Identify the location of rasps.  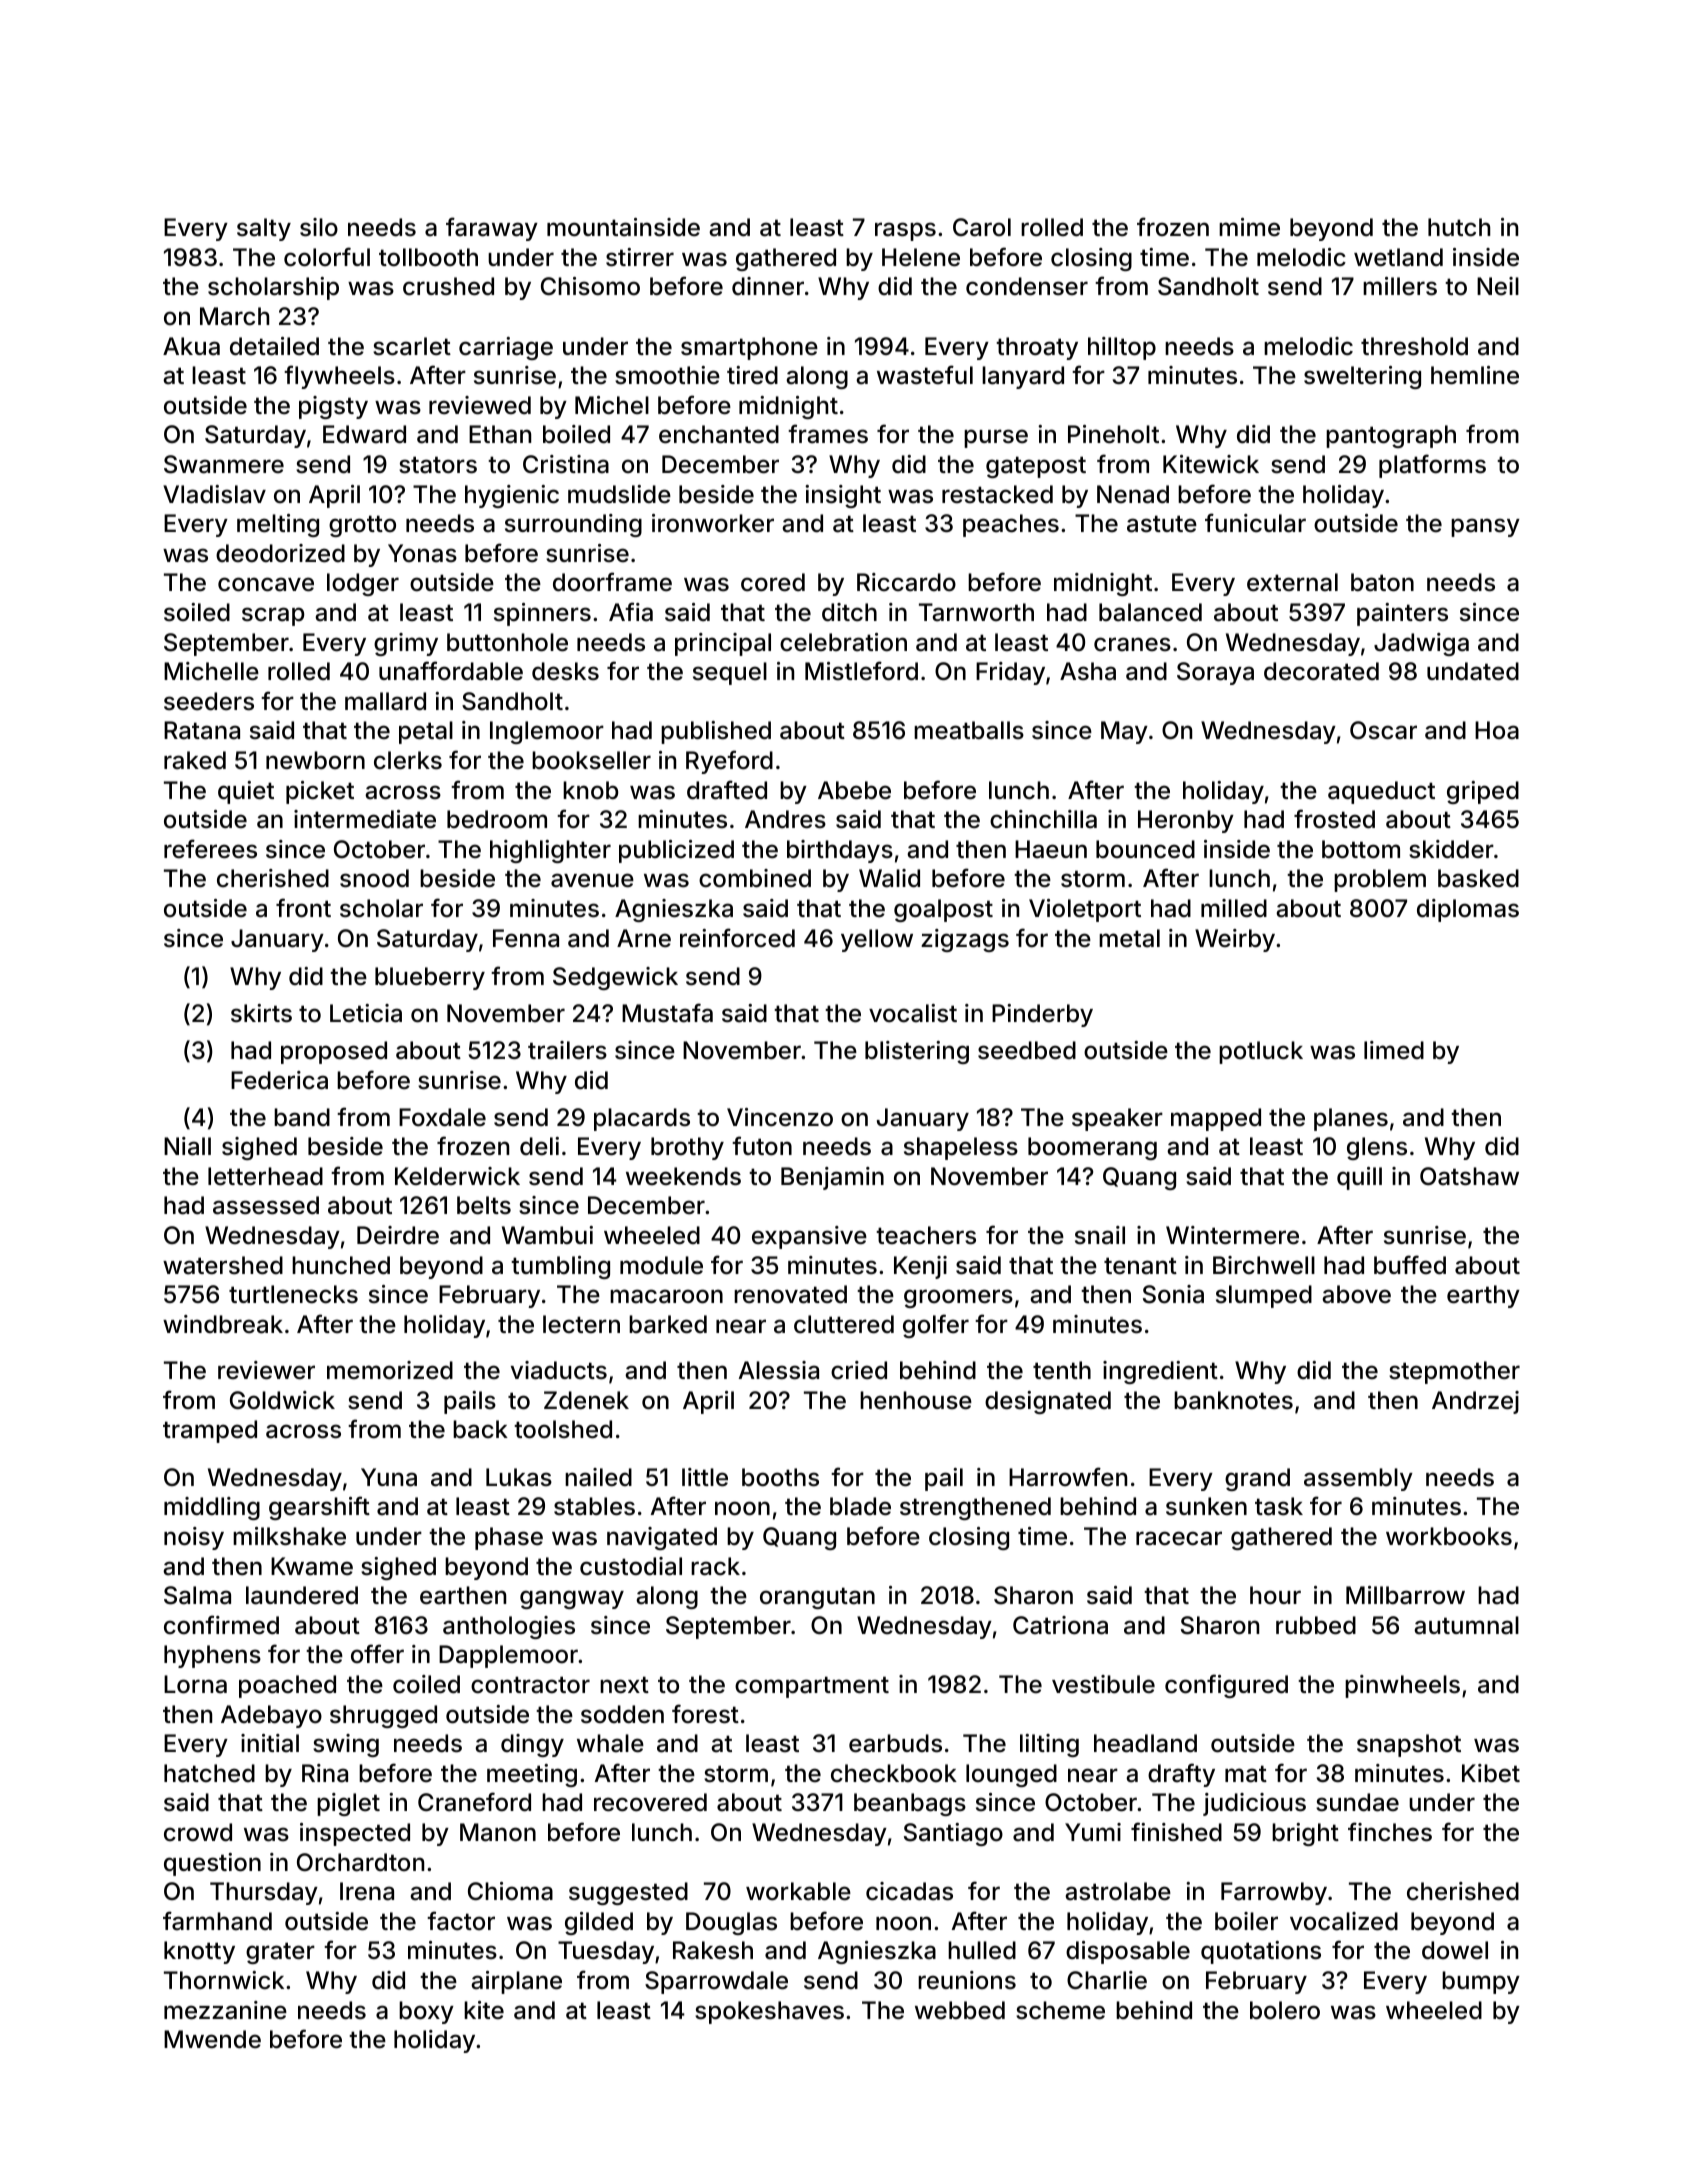
(905, 231).
